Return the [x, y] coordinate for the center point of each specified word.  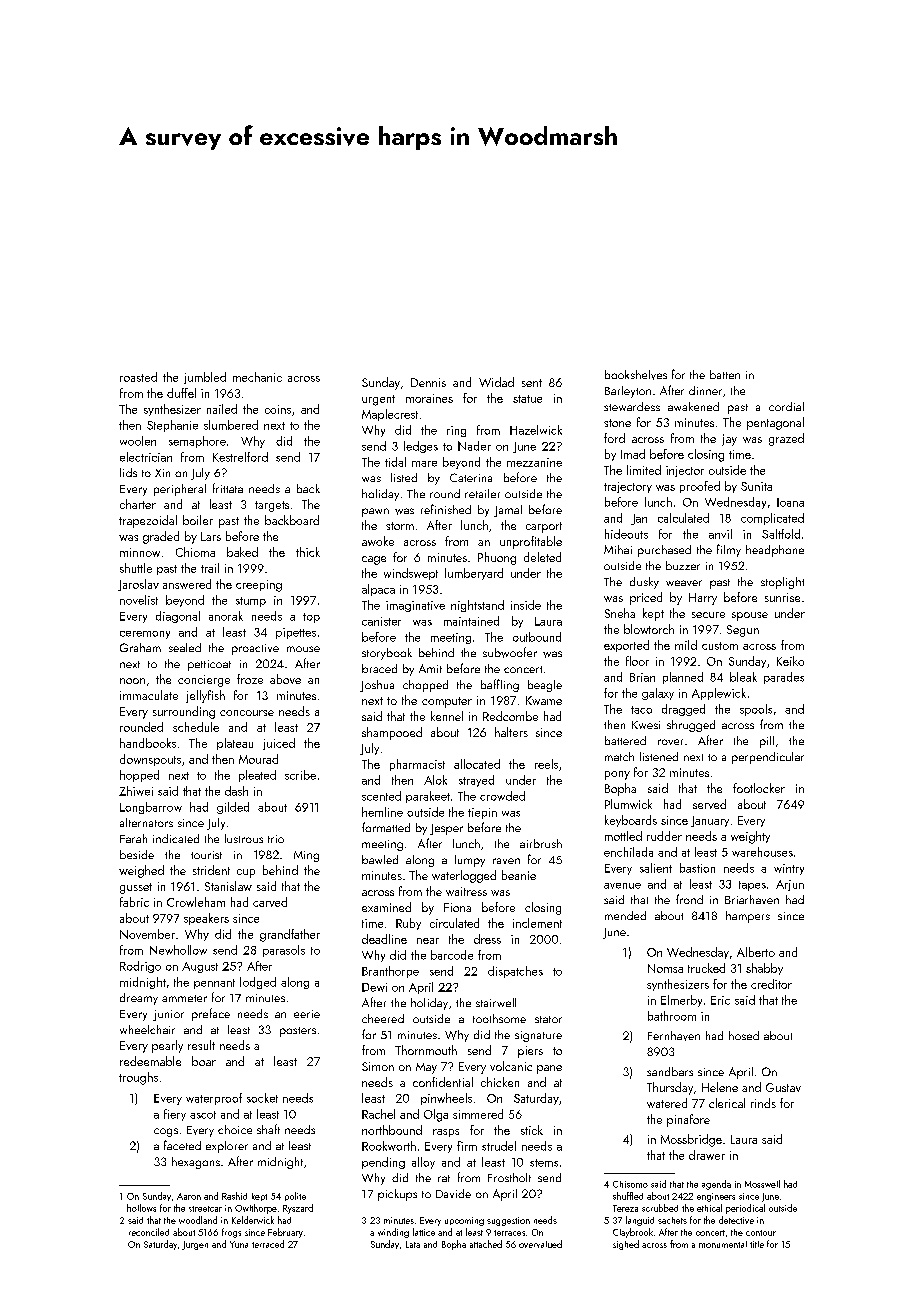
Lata [413, 1244]
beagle [545, 686]
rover [670, 742]
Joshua [377, 686]
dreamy [139, 999]
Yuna [239, 1244]
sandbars [670, 1071]
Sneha [620, 613]
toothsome [499, 1018]
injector [685, 471]
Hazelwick [536, 430]
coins [278, 409]
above [285, 679]
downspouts [150, 760]
